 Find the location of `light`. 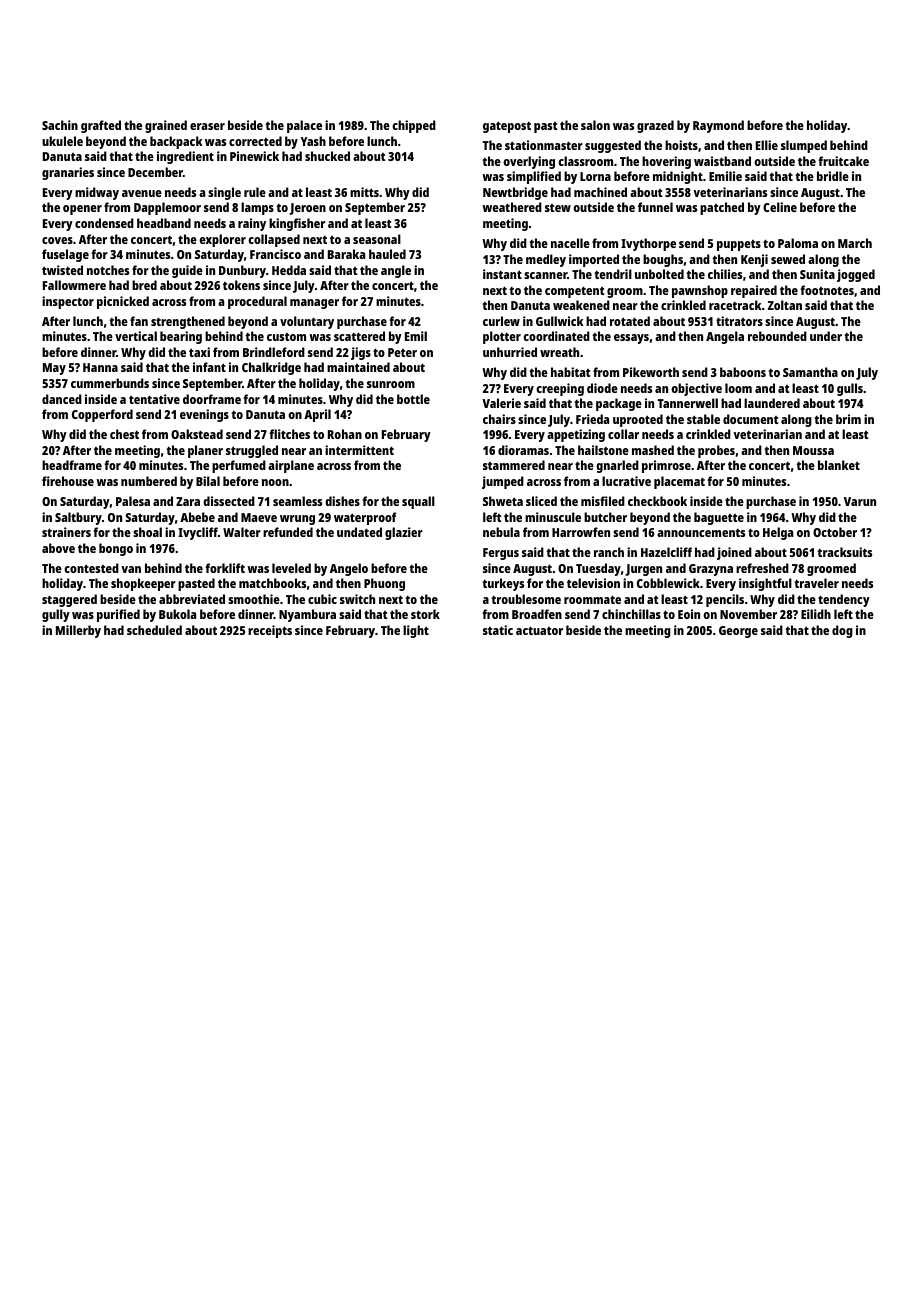

light is located at coordinates (416, 631).
